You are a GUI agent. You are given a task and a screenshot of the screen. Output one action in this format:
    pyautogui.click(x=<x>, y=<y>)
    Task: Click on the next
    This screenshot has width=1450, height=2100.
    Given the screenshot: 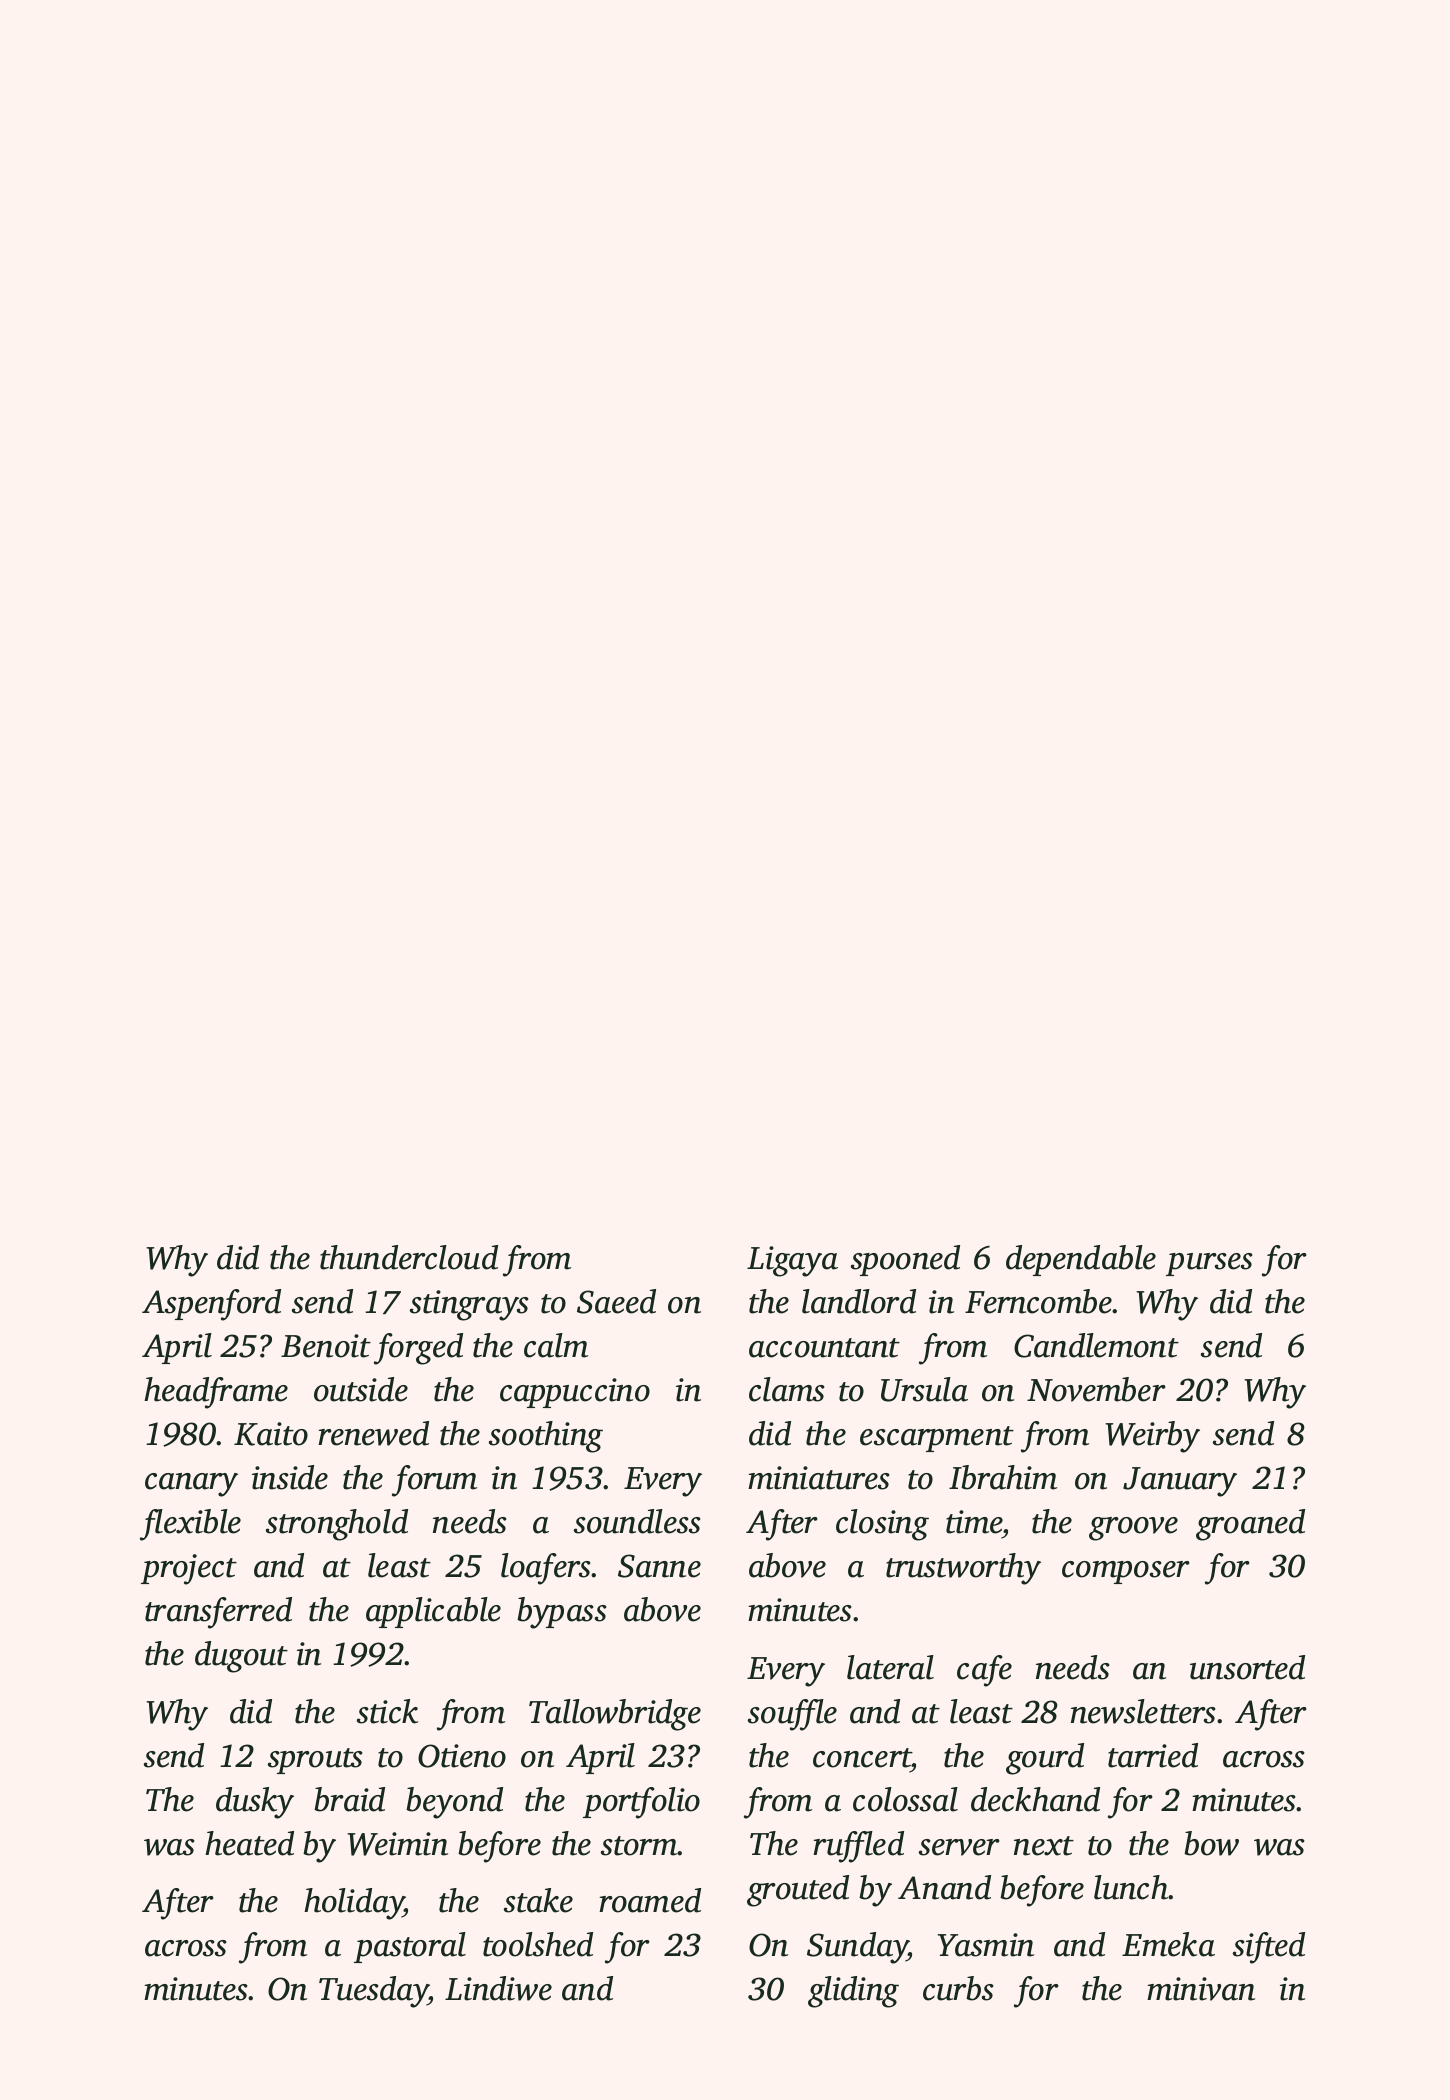 What is the action you would take?
    pyautogui.click(x=1044, y=1846)
